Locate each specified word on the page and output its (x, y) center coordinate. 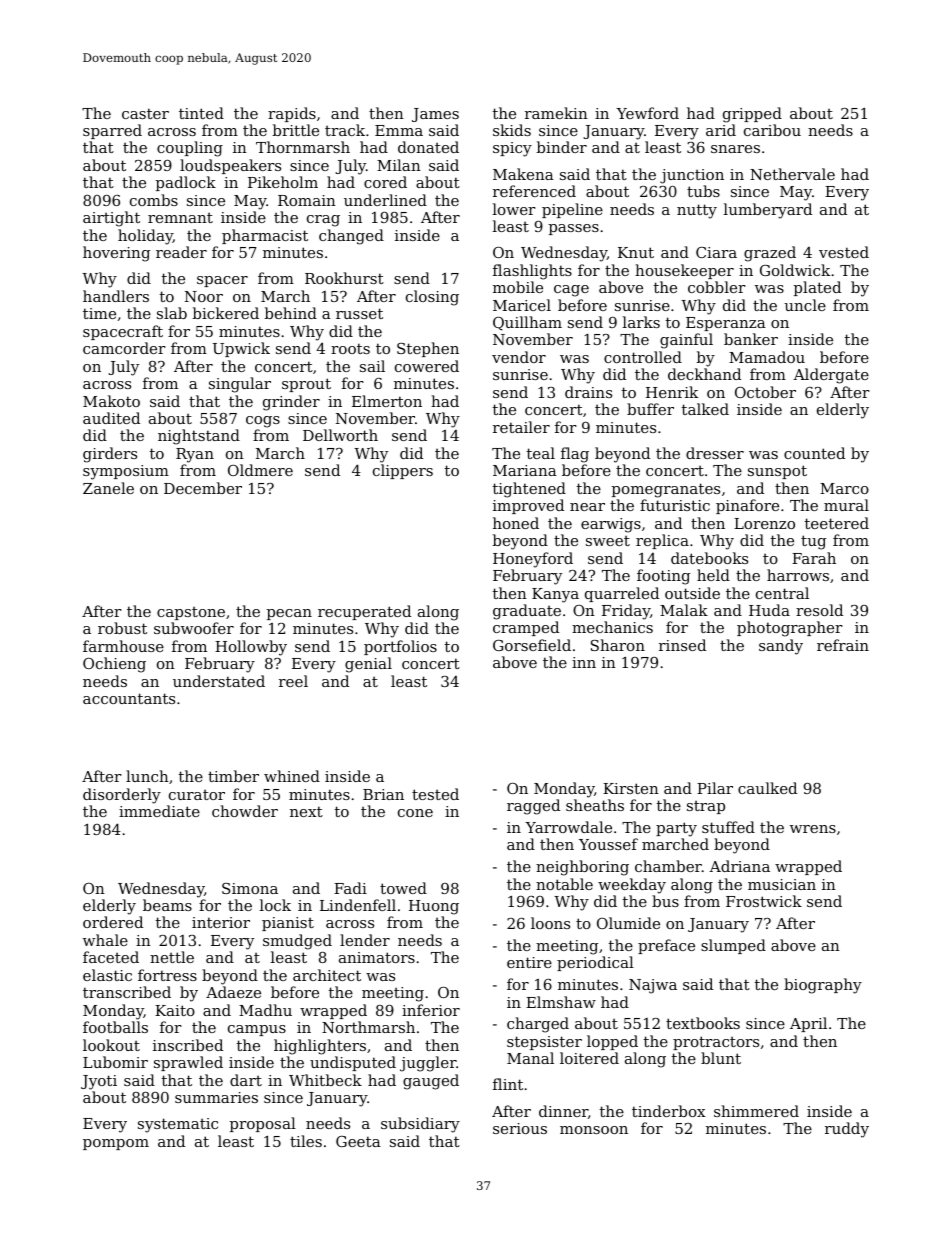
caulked (767, 788)
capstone (191, 613)
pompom (116, 1144)
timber (233, 776)
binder (562, 147)
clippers (403, 471)
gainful (686, 341)
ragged (533, 807)
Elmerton (387, 401)
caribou (772, 130)
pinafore (747, 506)
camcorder (124, 348)
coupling (190, 149)
